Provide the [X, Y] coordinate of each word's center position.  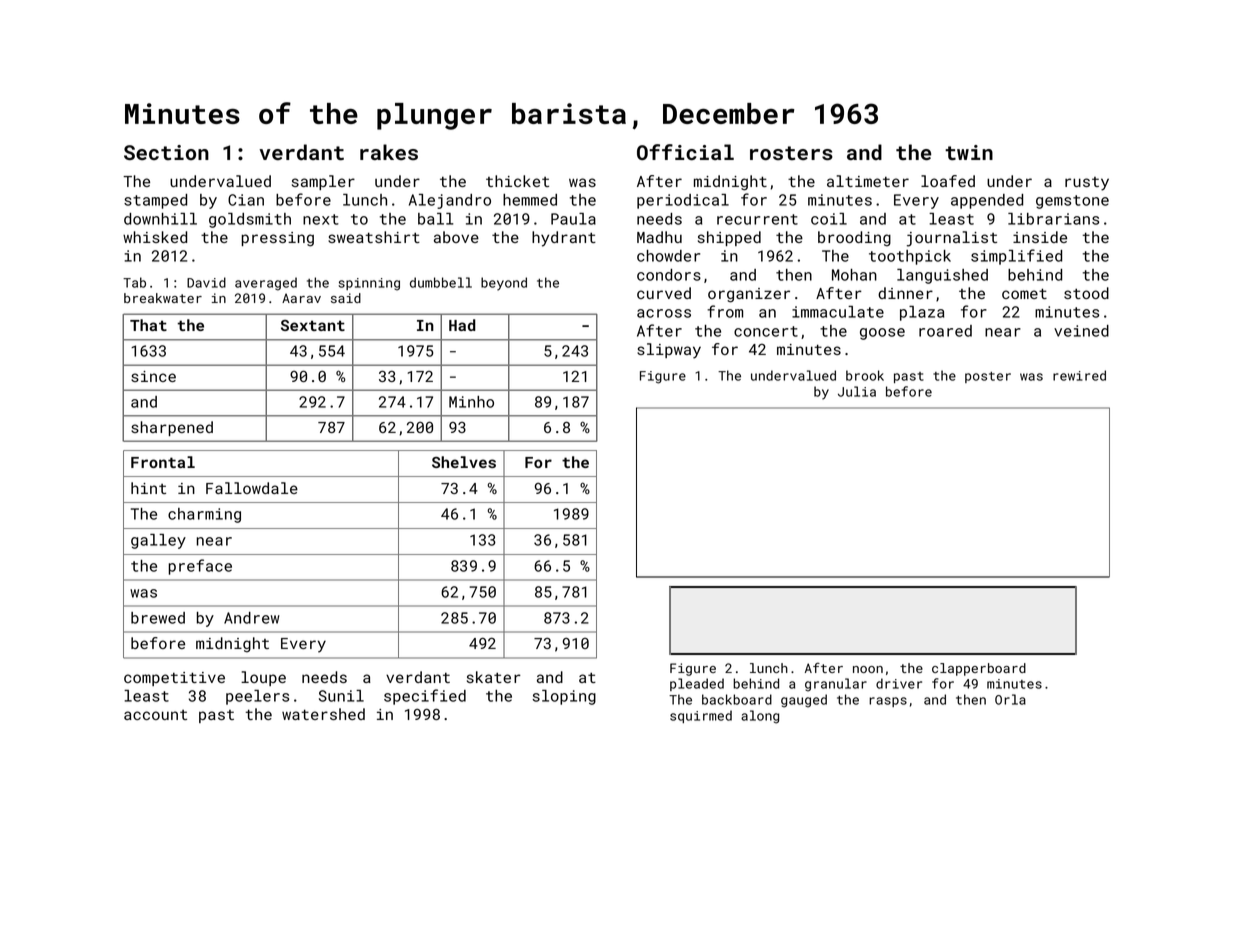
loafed [948, 181]
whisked [155, 237]
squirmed [701, 716]
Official [685, 152]
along [760, 717]
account [155, 715]
